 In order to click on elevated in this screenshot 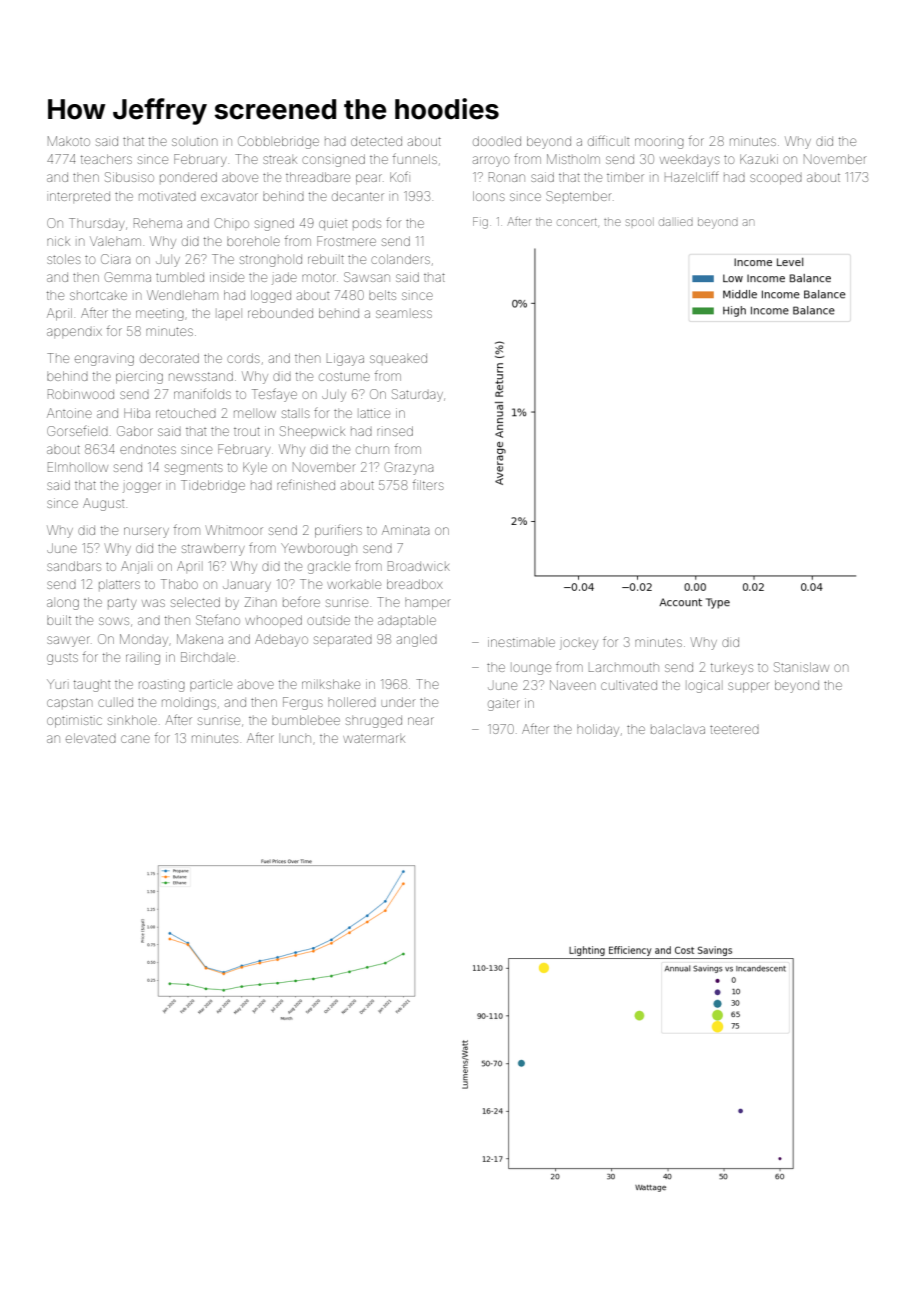, I will do `click(91, 738)`.
